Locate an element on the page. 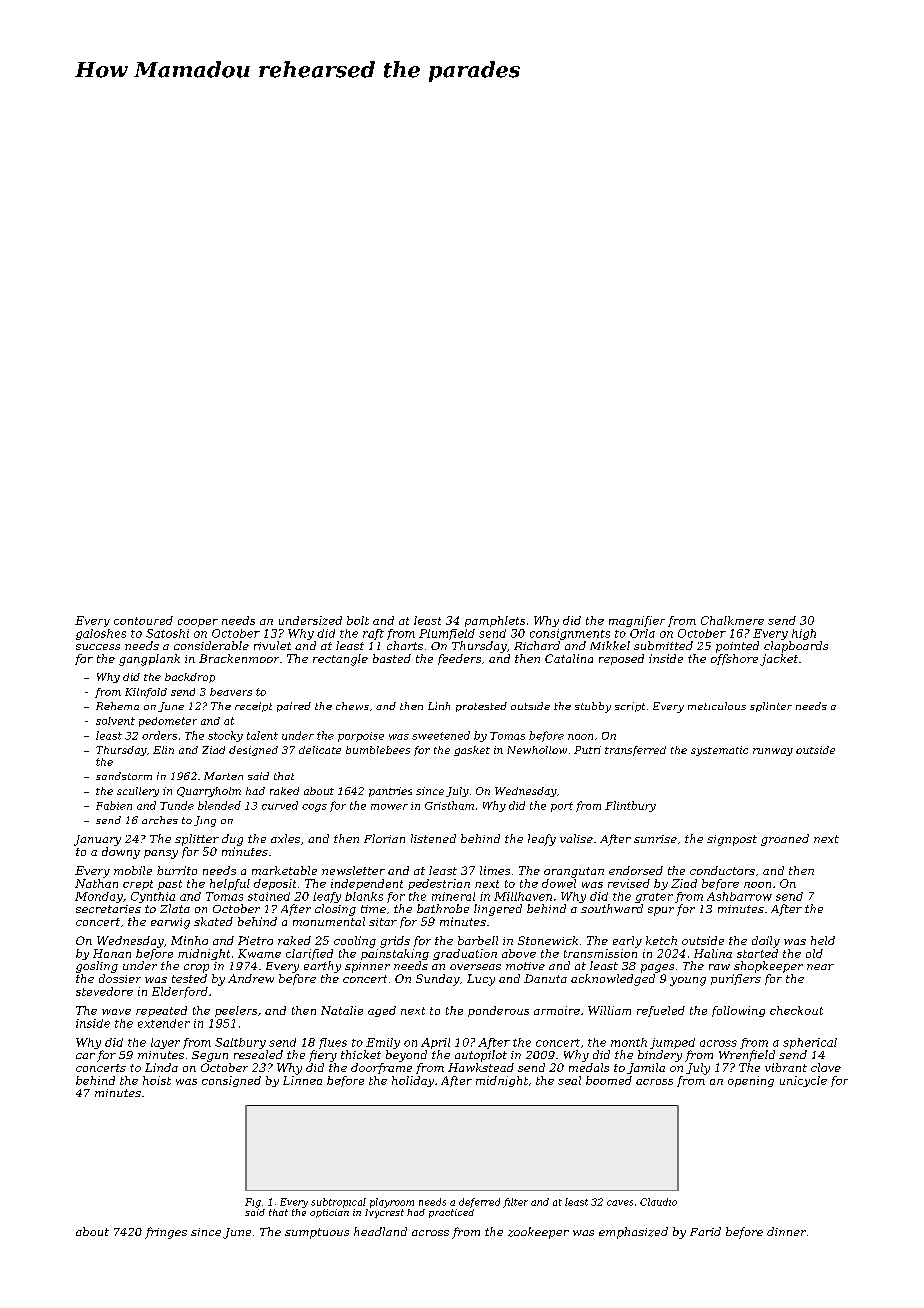 The width and height of the image is (924, 1308). stained is located at coordinates (269, 896).
